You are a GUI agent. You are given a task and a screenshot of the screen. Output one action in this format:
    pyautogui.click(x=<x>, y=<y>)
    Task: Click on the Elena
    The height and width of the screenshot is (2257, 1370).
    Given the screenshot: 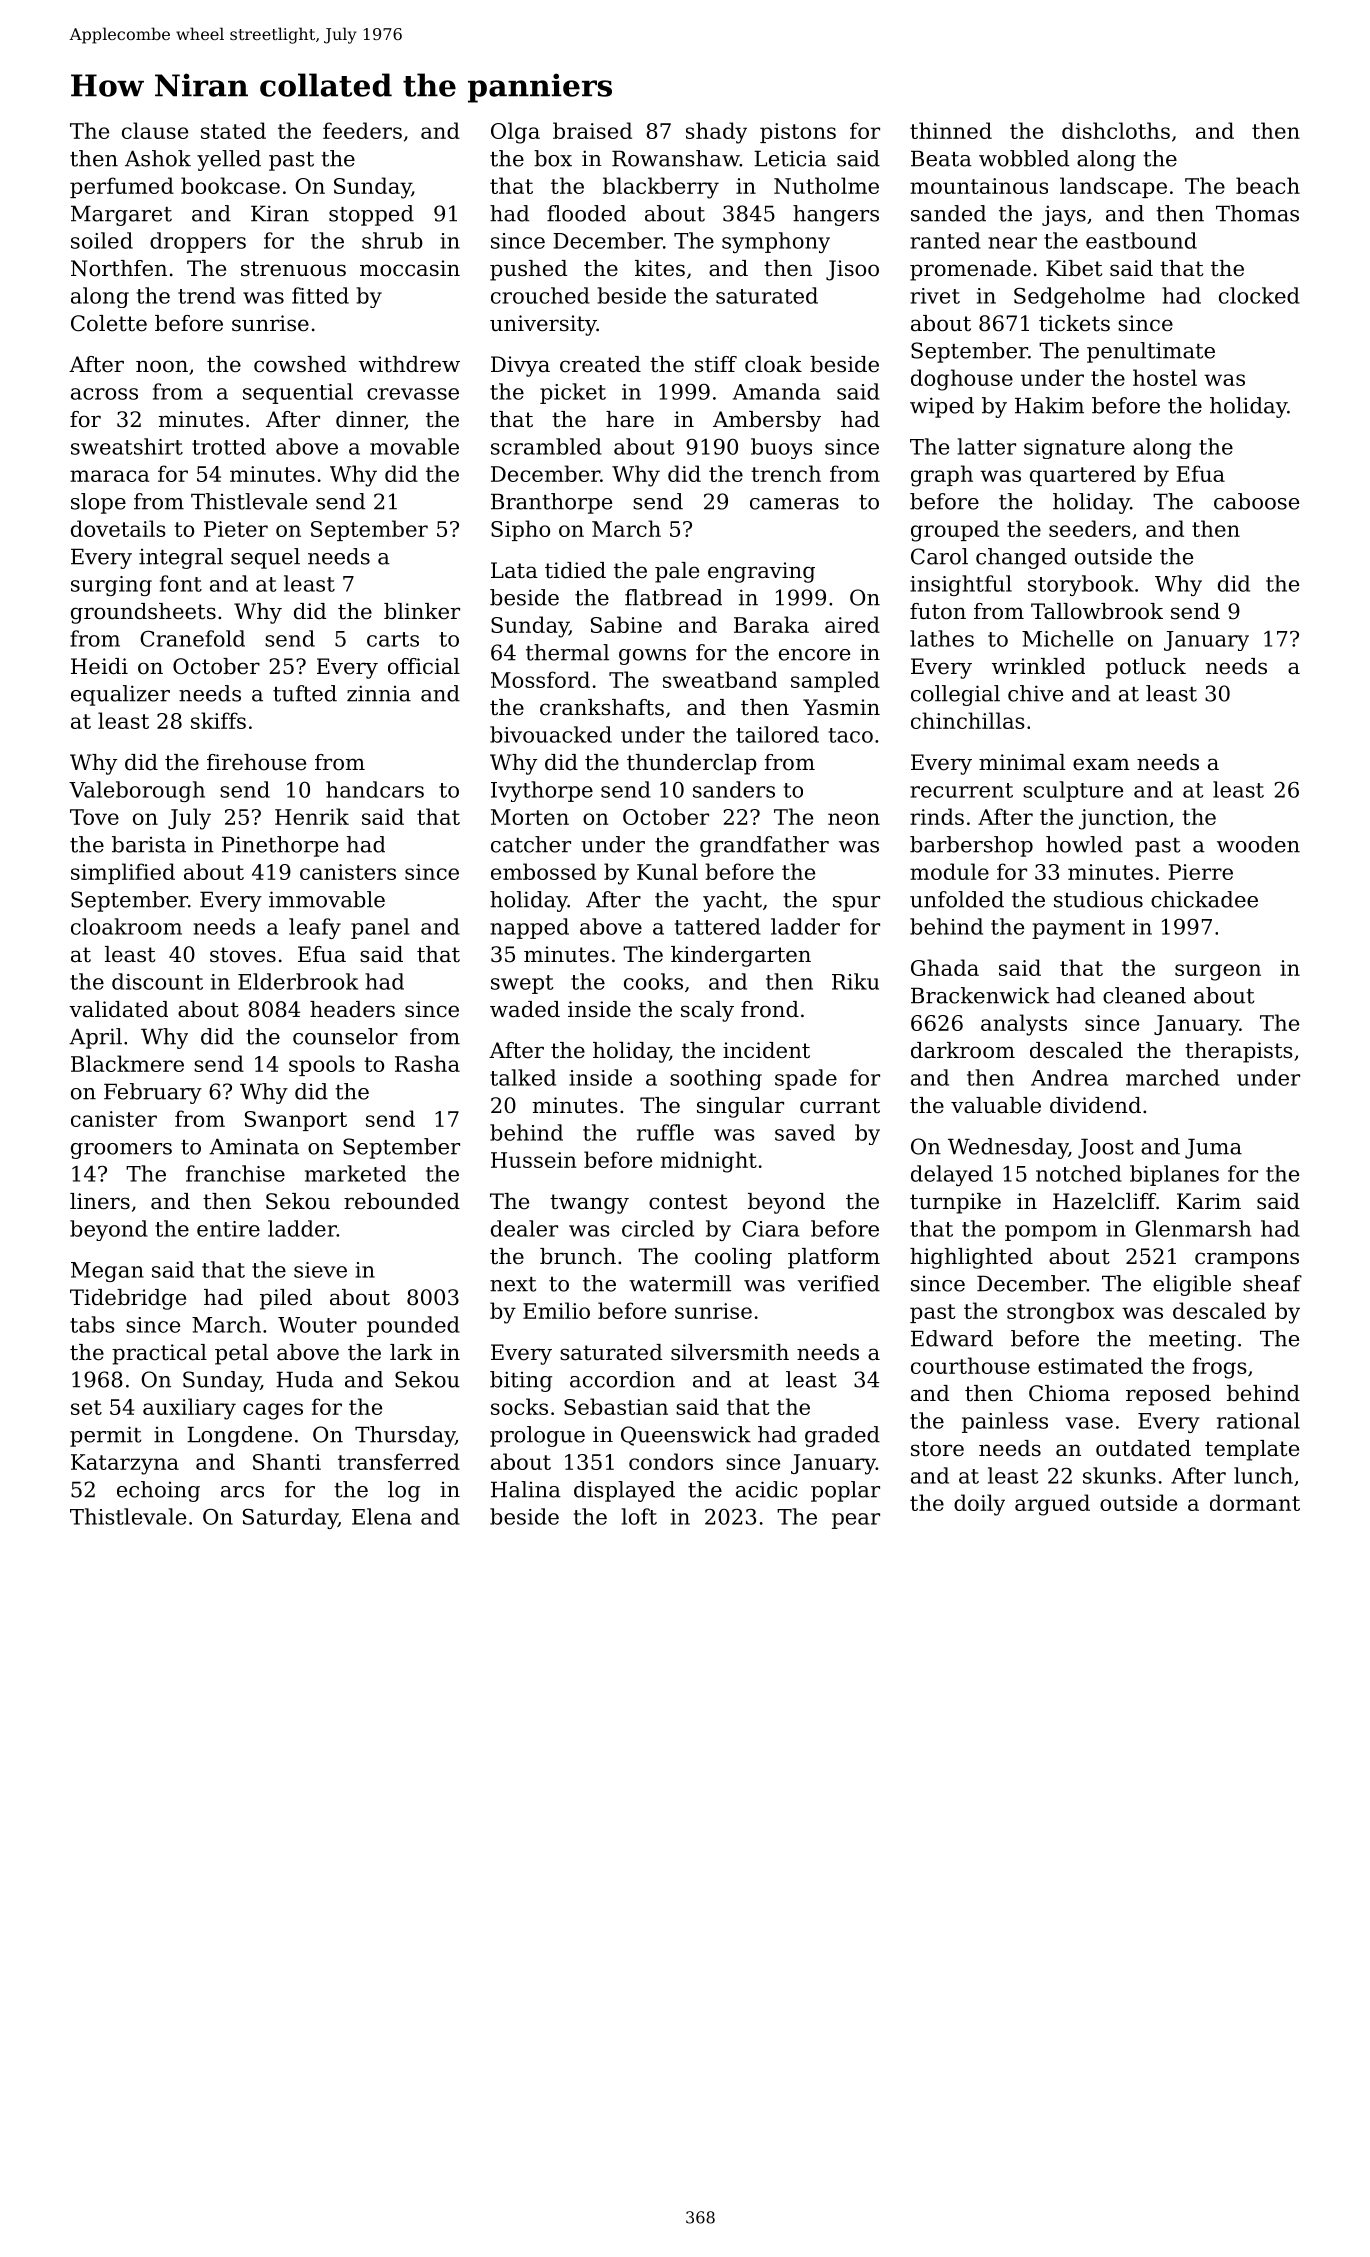 What is the action you would take?
    pyautogui.click(x=382, y=1516)
